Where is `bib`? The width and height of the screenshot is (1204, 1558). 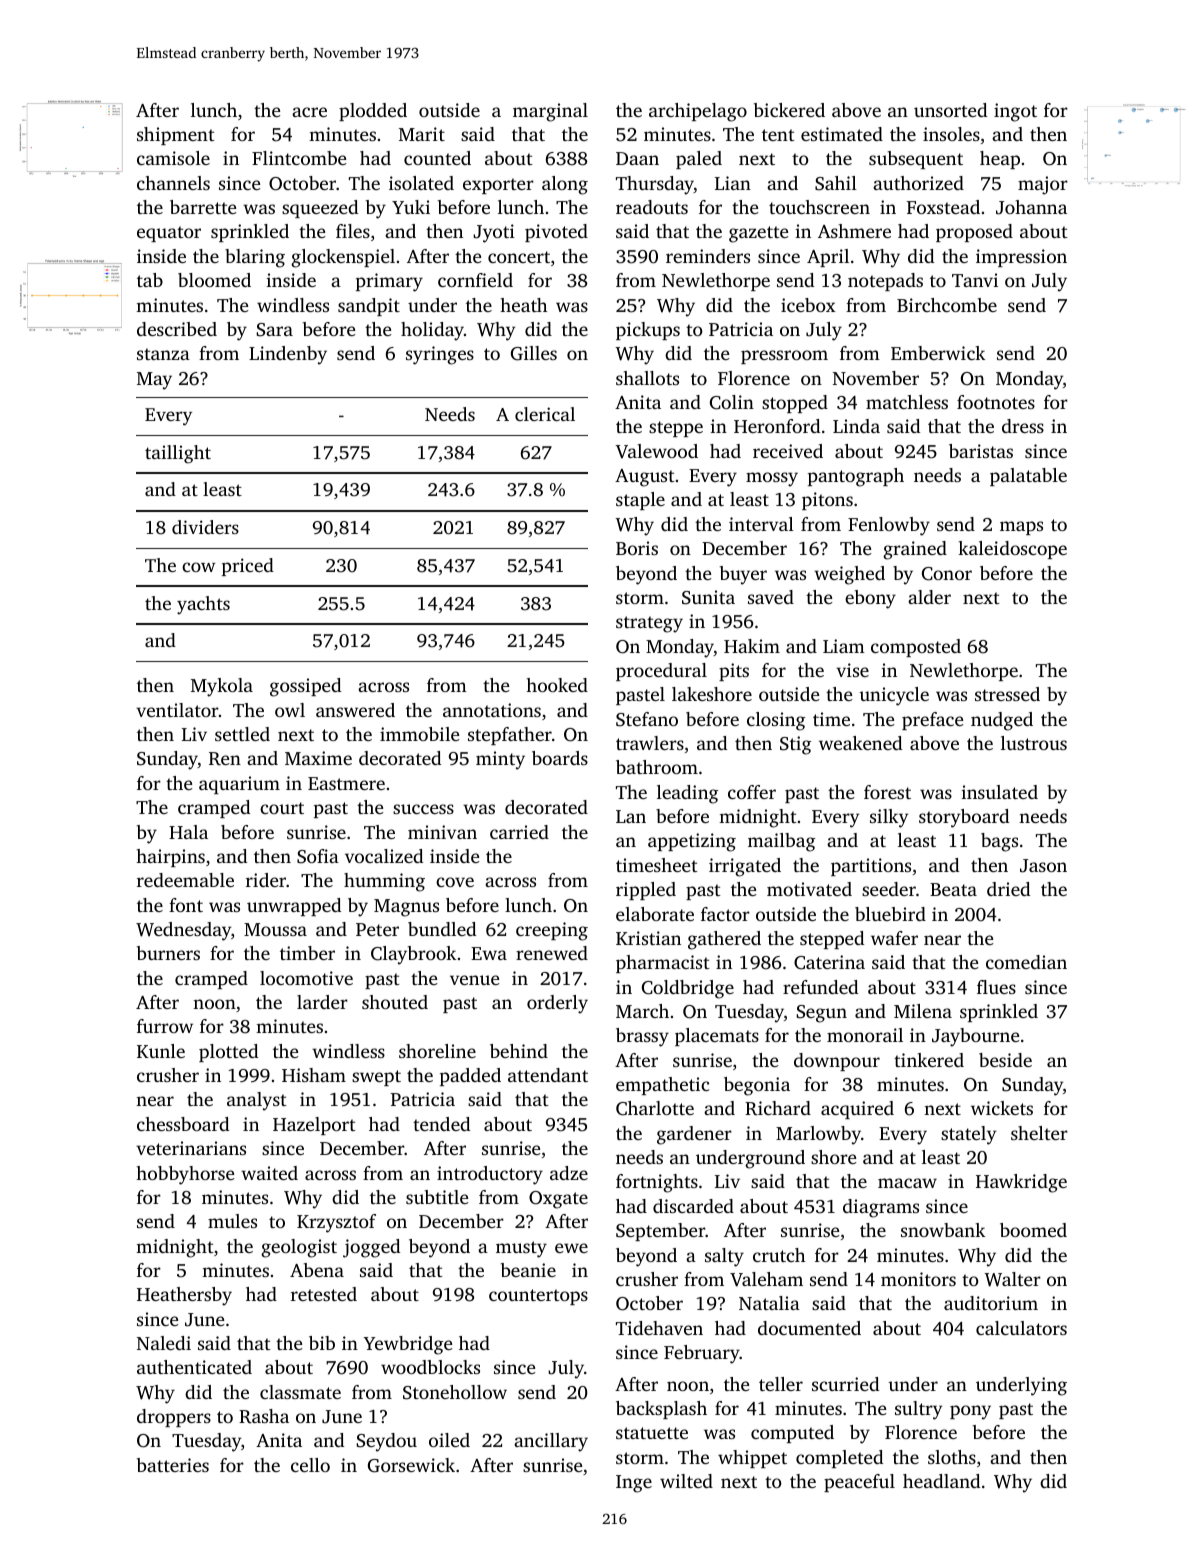 bib is located at coordinates (322, 1343).
